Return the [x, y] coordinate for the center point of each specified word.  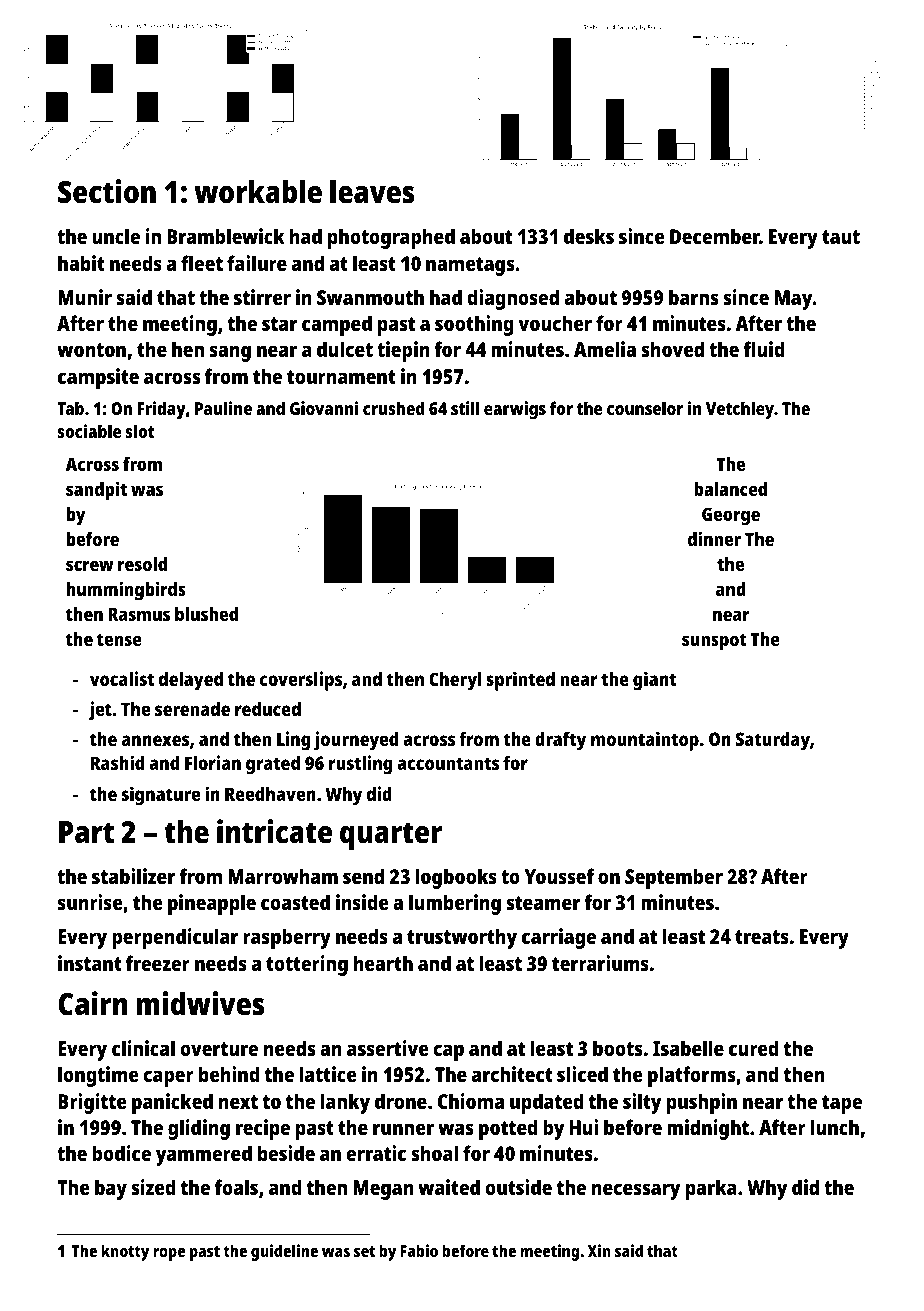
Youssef [559, 876]
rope [169, 1254]
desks [589, 236]
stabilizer [133, 876]
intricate [274, 831]
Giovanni [324, 408]
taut [841, 237]
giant [654, 681]
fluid [764, 349]
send [363, 876]
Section [107, 191]
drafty [560, 741]
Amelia [605, 349]
